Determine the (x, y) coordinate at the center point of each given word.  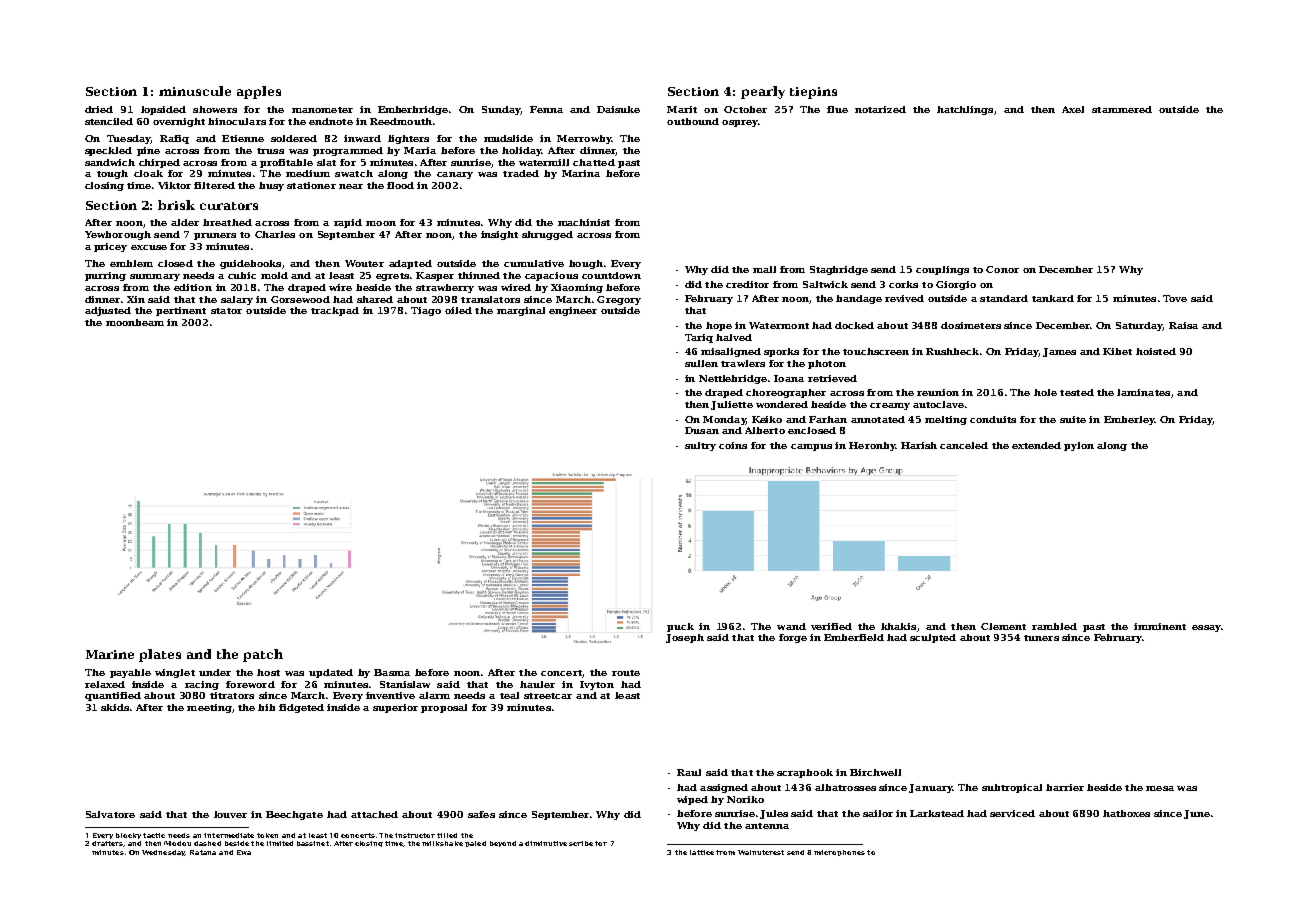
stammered (1122, 109)
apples (259, 92)
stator (226, 311)
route (626, 673)
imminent (1160, 626)
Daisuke (618, 109)
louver (230, 814)
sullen (701, 363)
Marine (110, 654)
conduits (993, 419)
